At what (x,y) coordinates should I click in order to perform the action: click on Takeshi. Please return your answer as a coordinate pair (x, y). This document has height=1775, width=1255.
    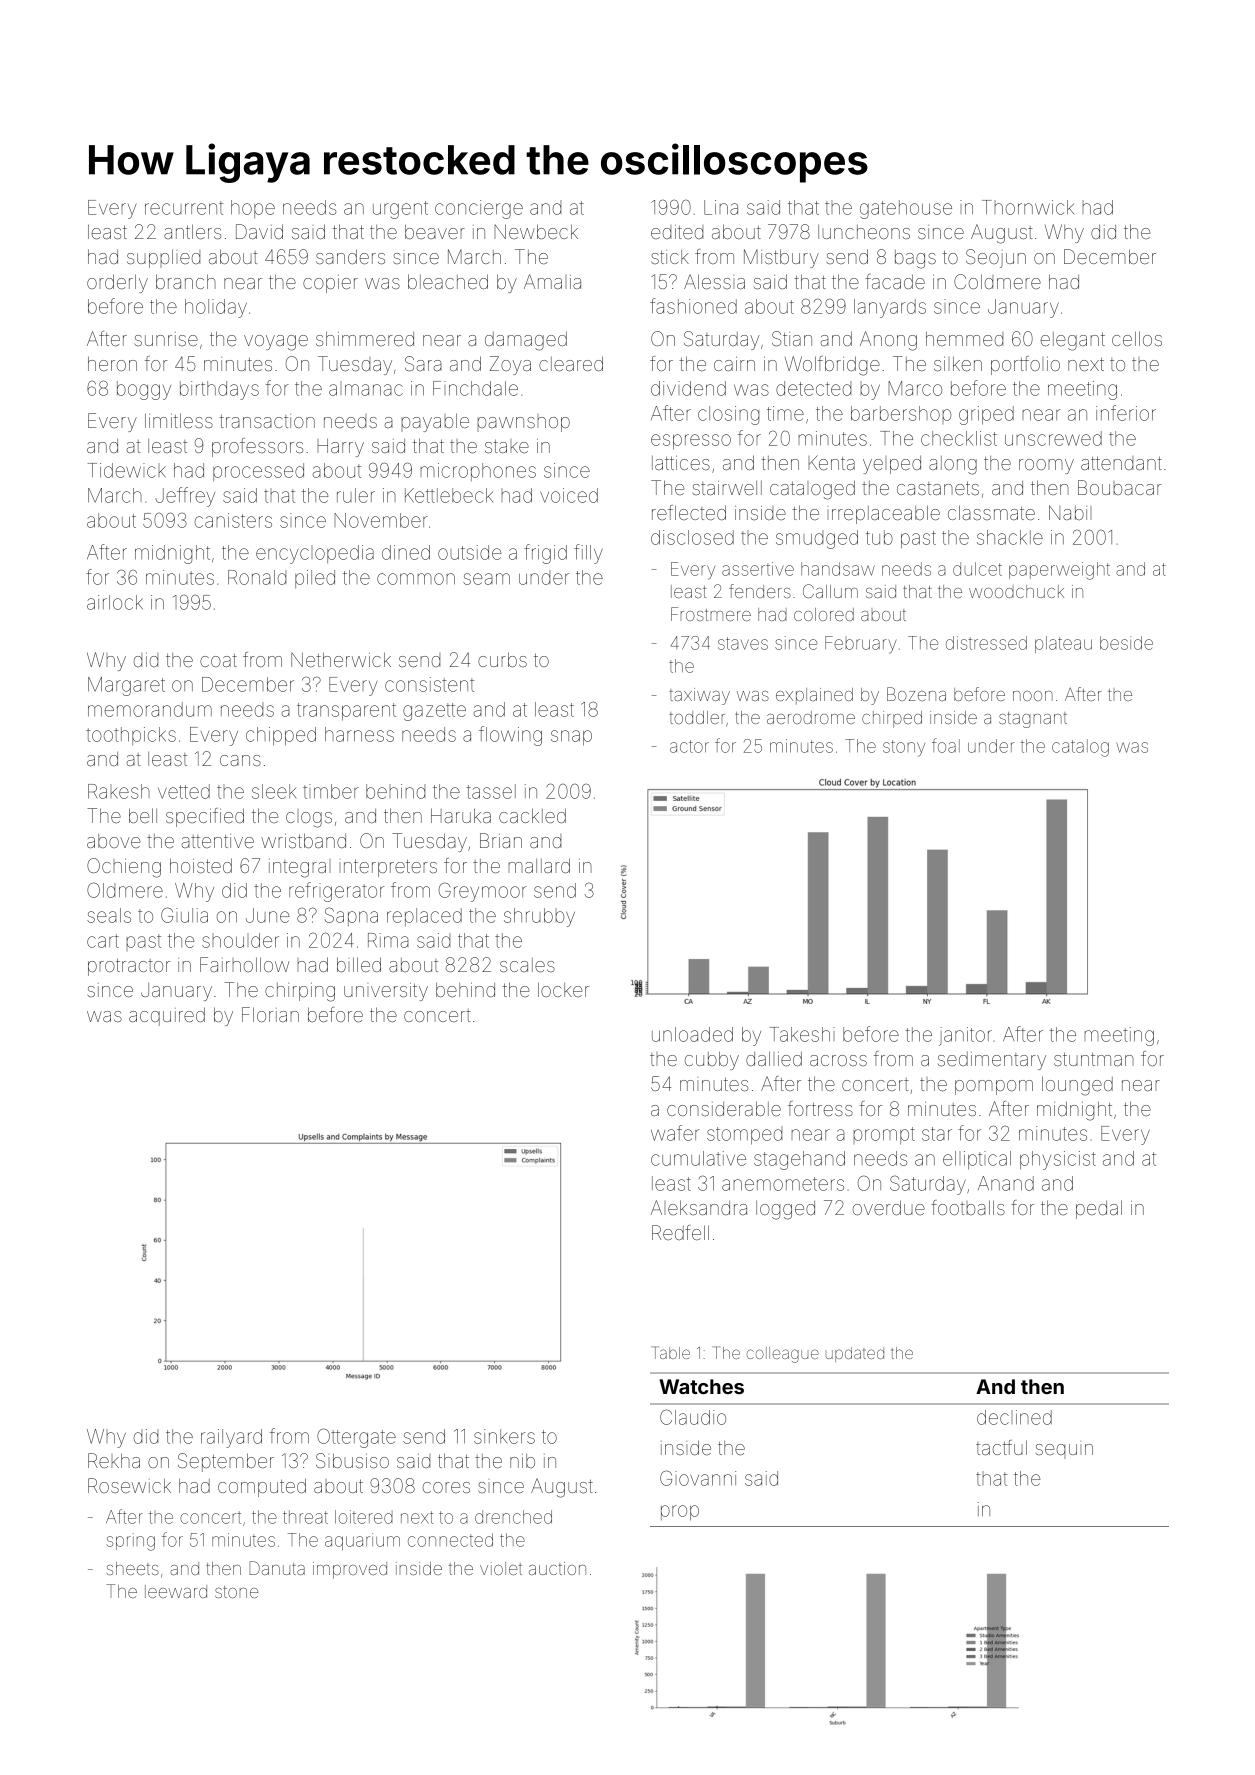
    Looking at the image, I should click on (802, 1034).
